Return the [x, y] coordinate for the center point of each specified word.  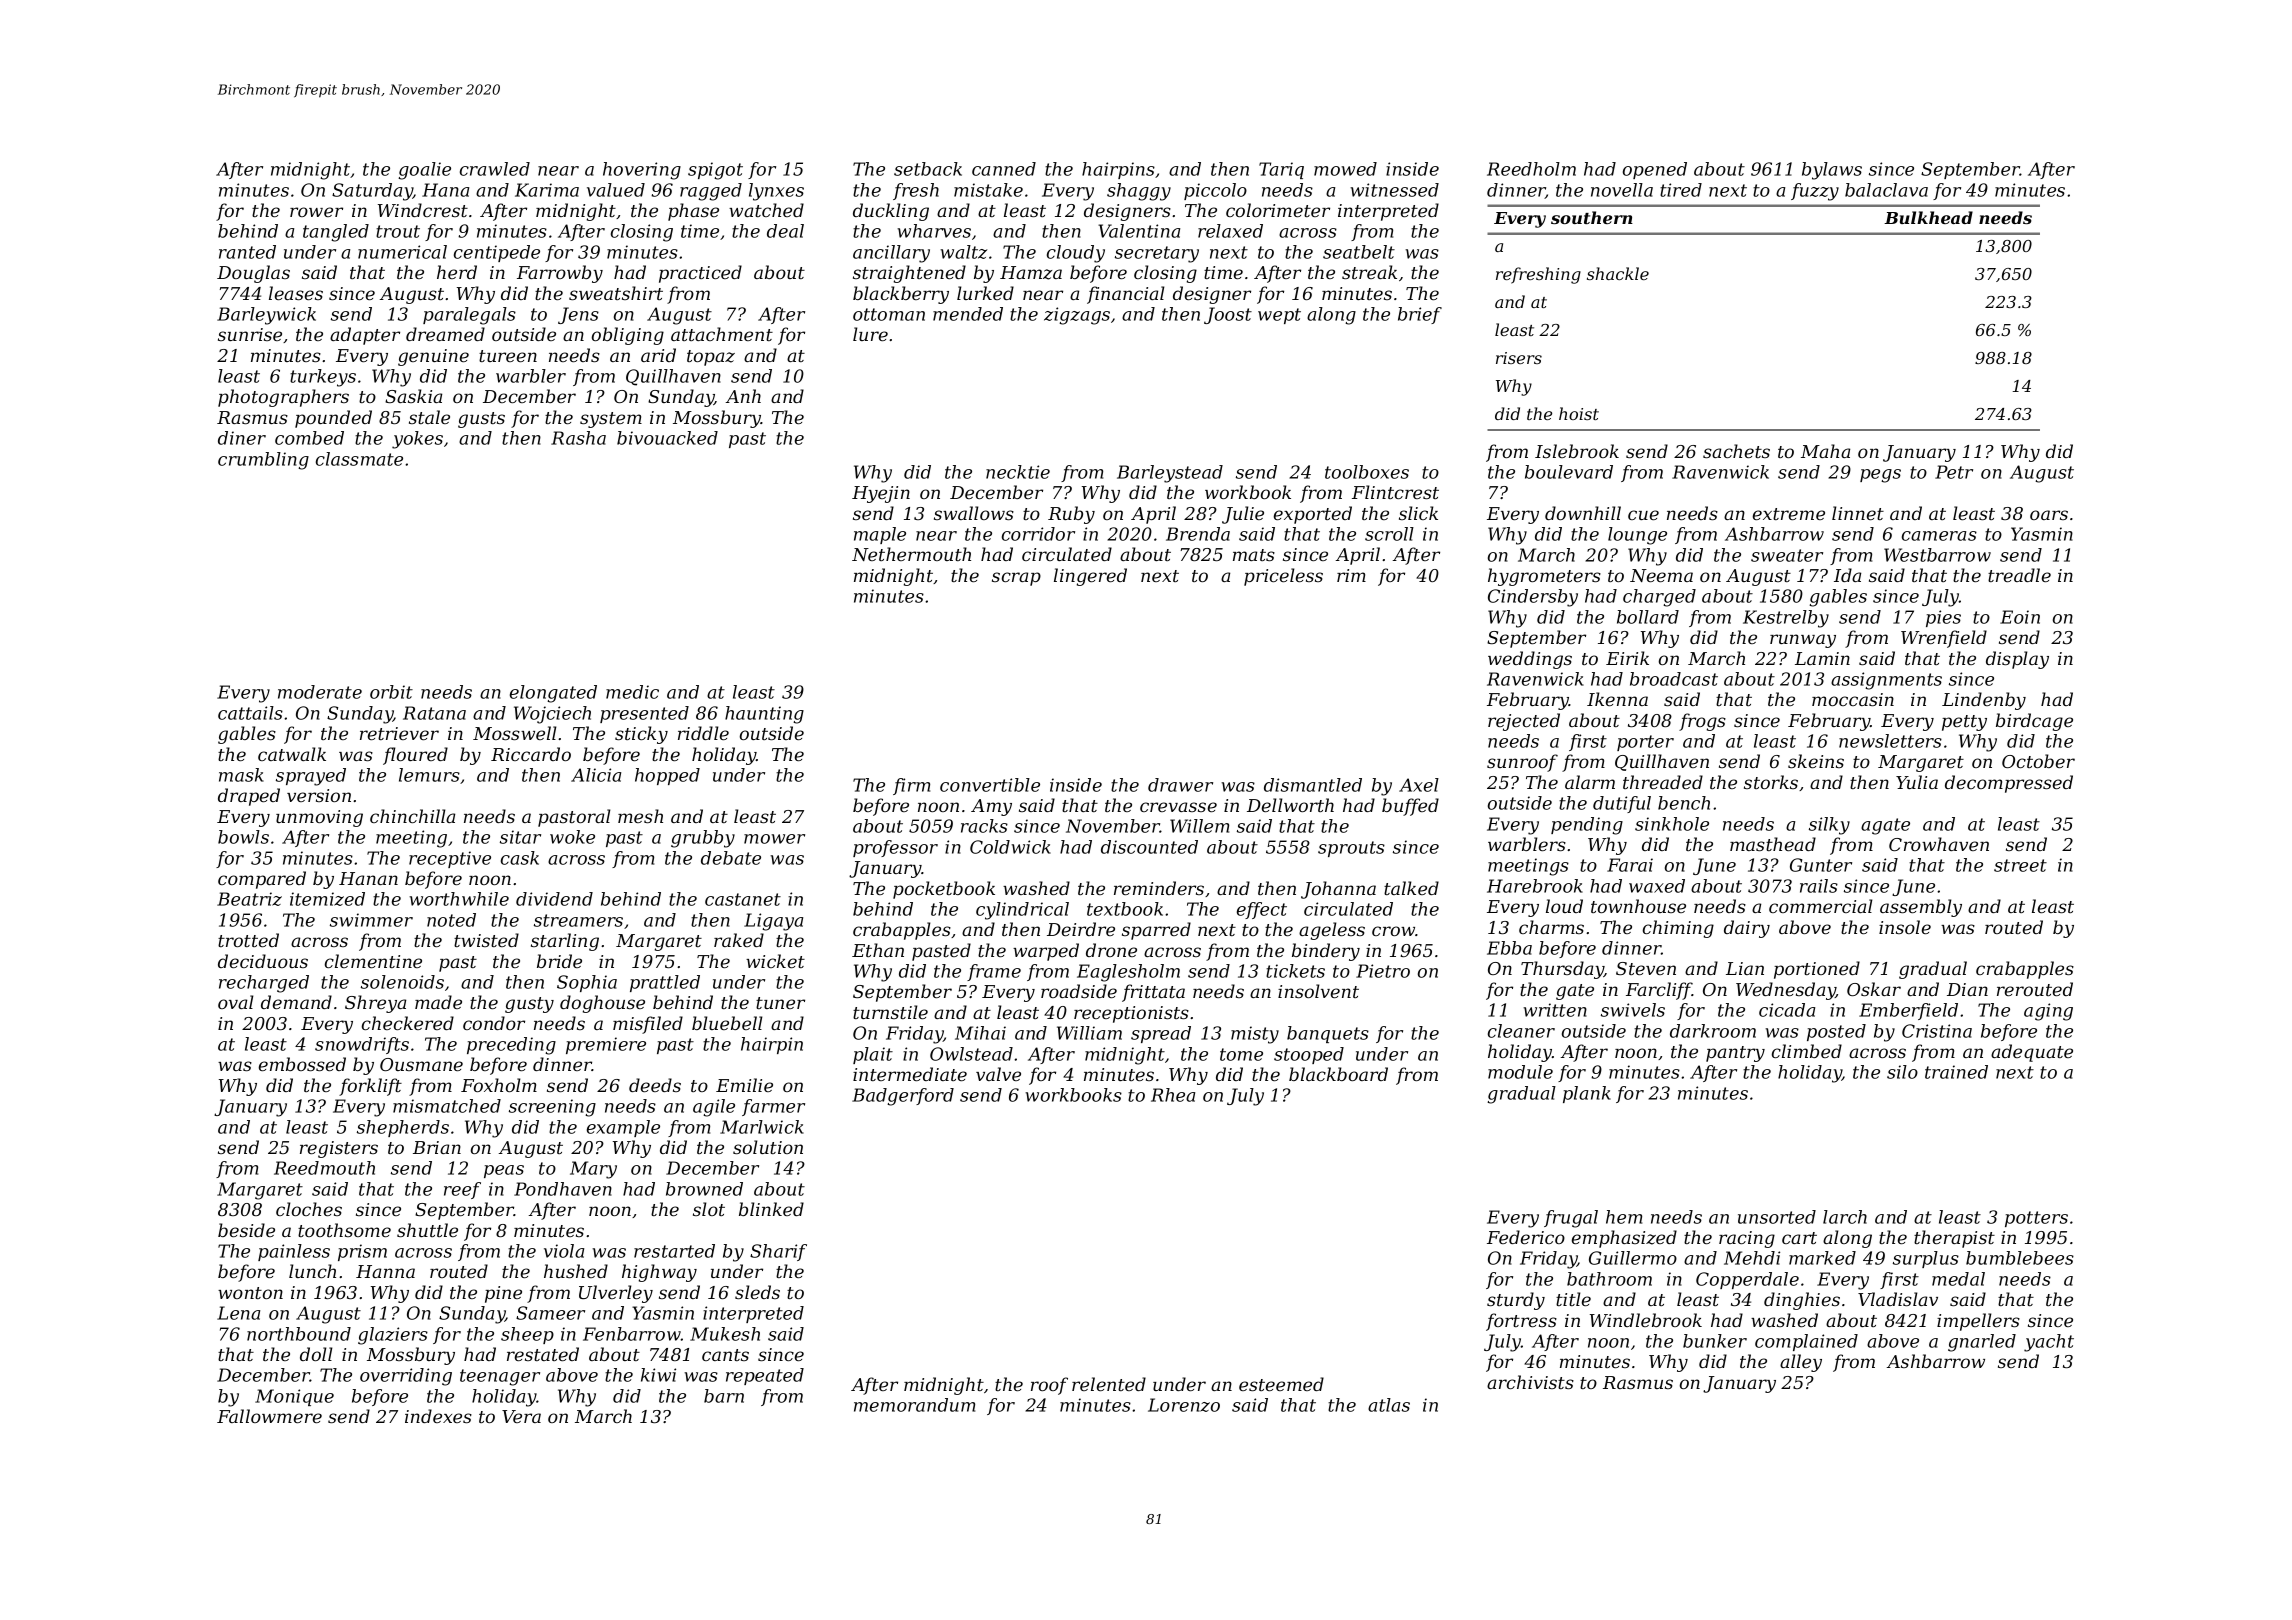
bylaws [1832, 171]
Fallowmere [269, 1416]
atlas [1389, 1405]
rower [316, 212]
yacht [2049, 1343]
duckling [891, 212]
